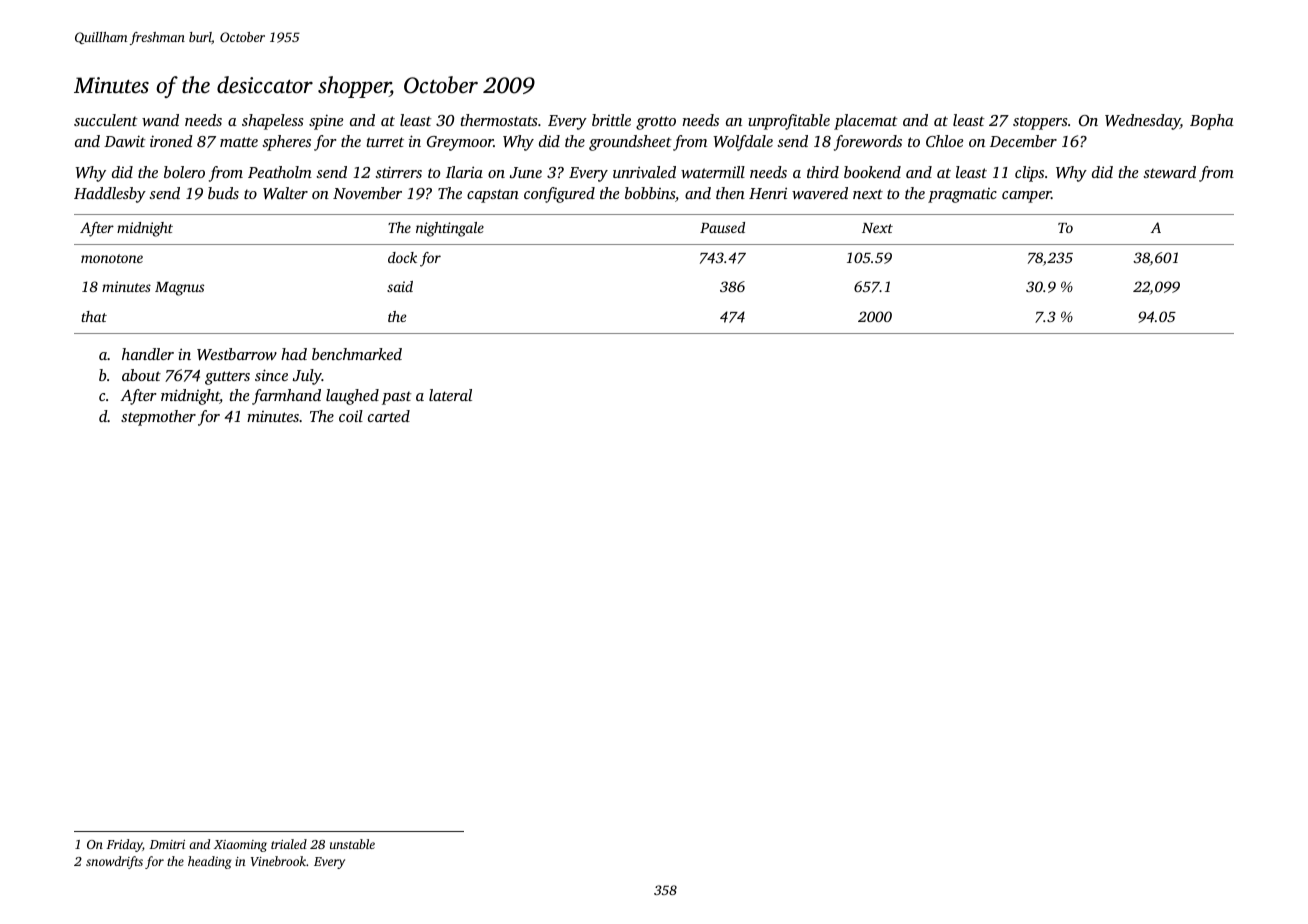  What do you see at coordinates (450, 395) in the screenshot?
I see `lateral` at bounding box center [450, 395].
